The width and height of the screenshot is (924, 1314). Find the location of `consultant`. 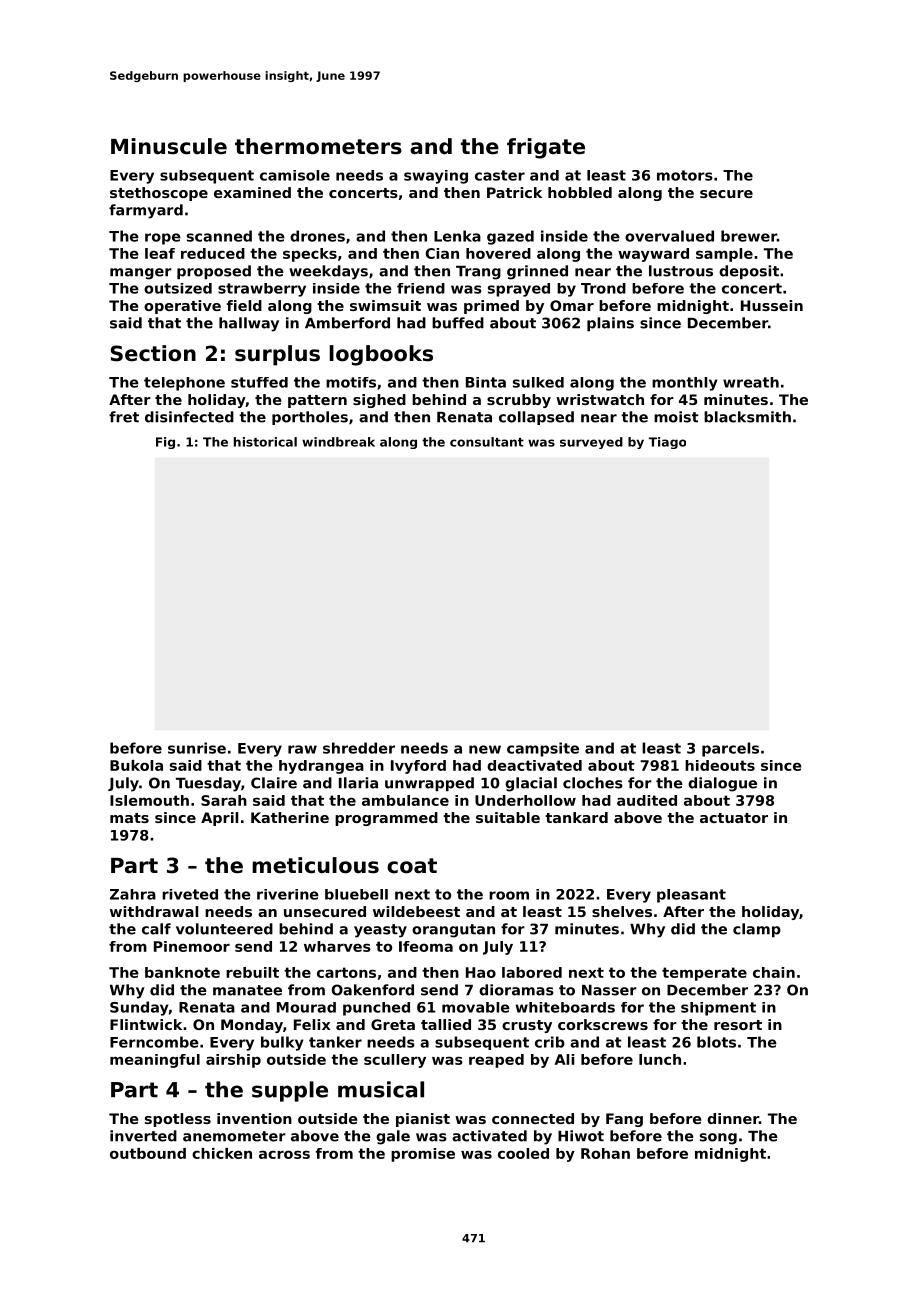

consultant is located at coordinates (487, 442).
